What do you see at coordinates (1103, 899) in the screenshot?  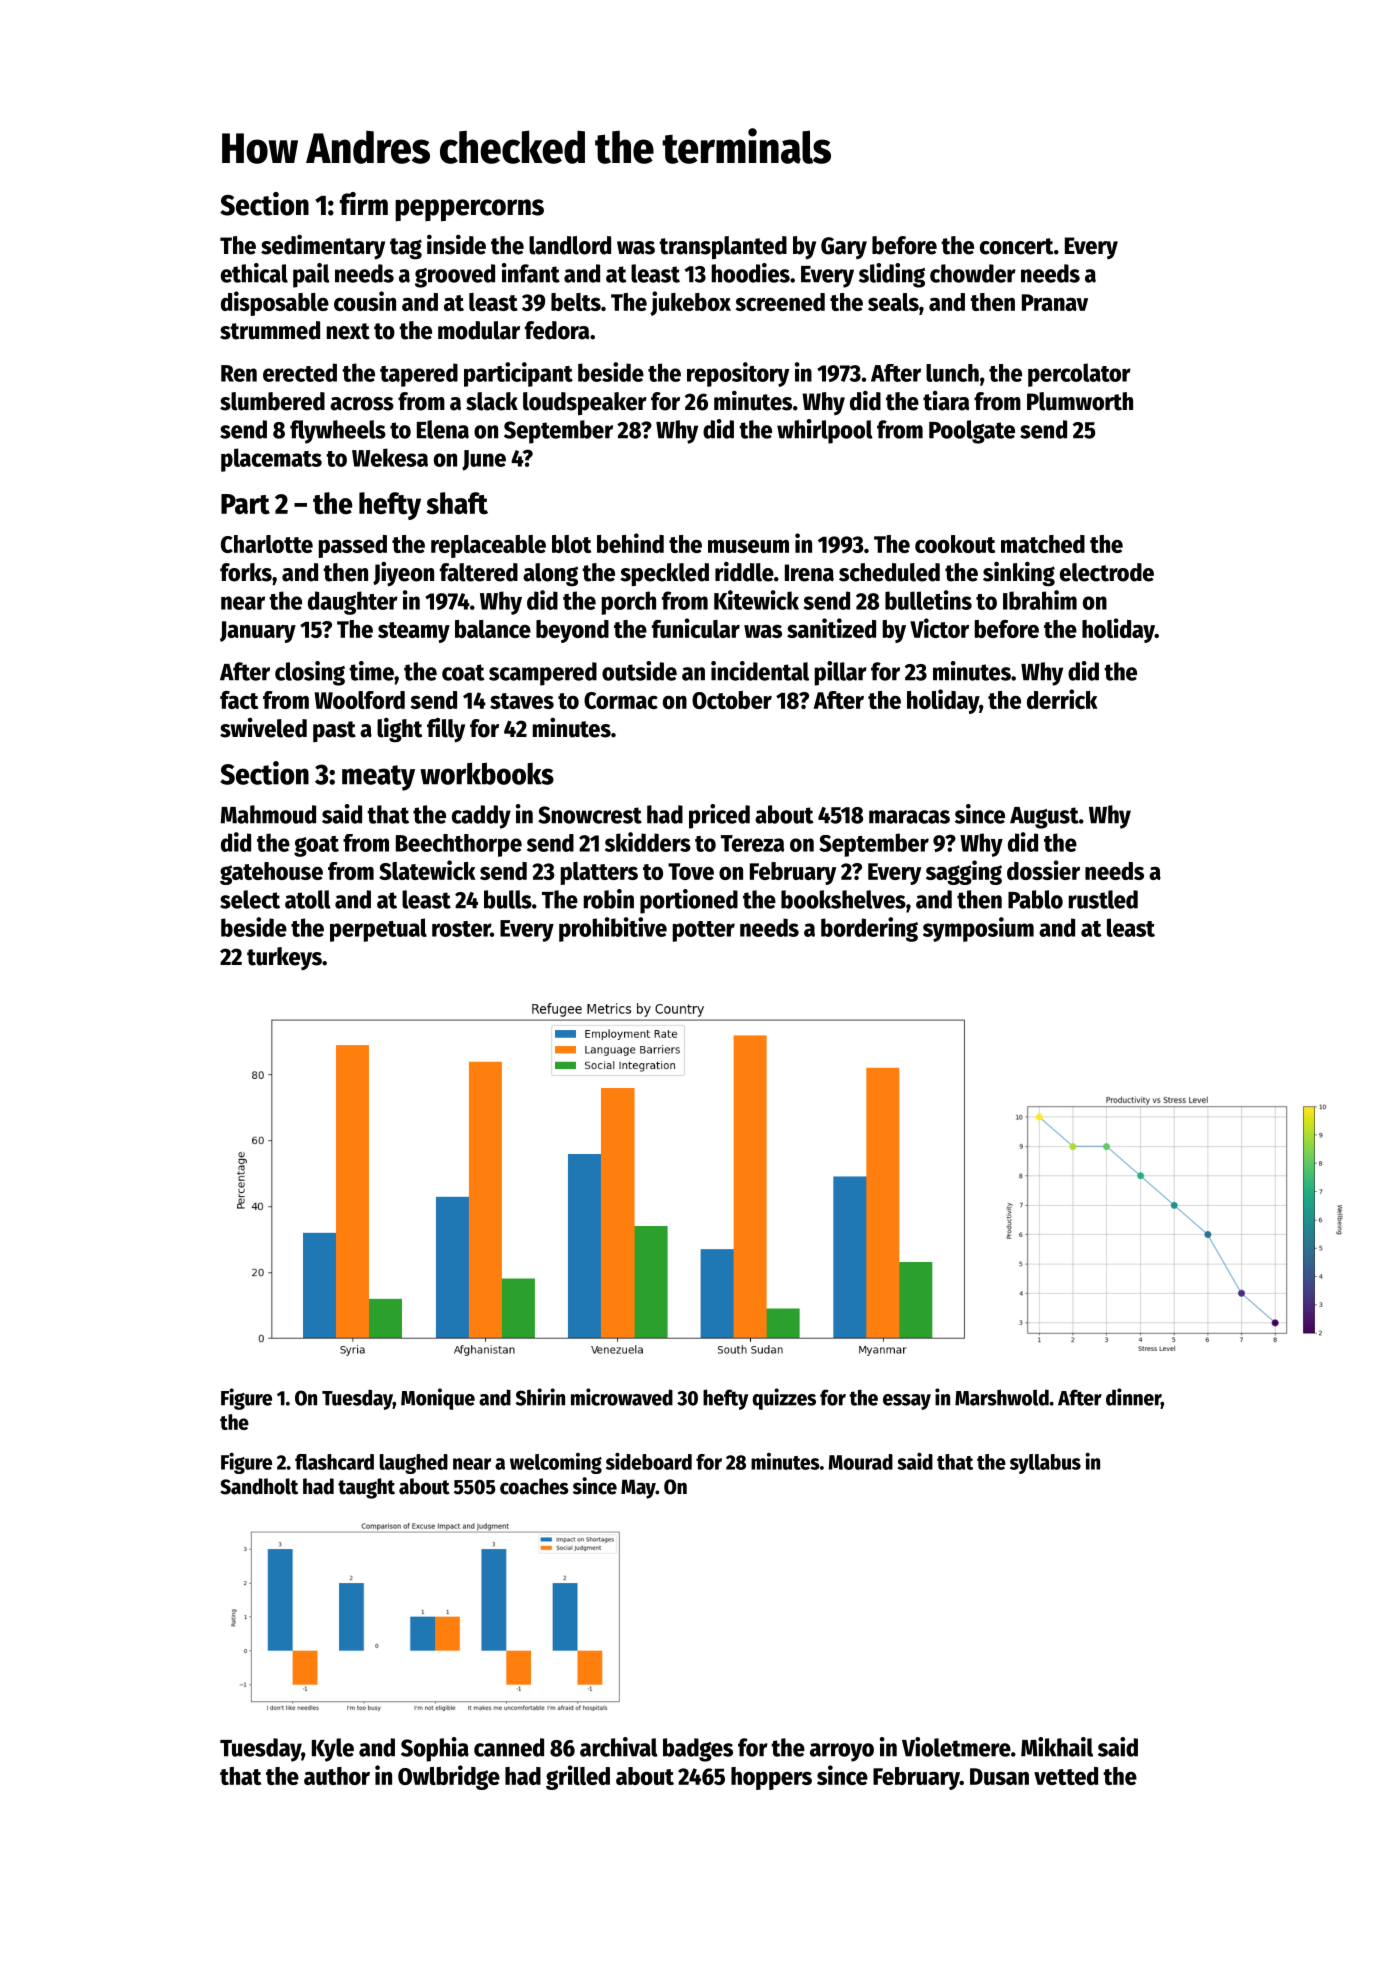 I see `rustled` at bounding box center [1103, 899].
